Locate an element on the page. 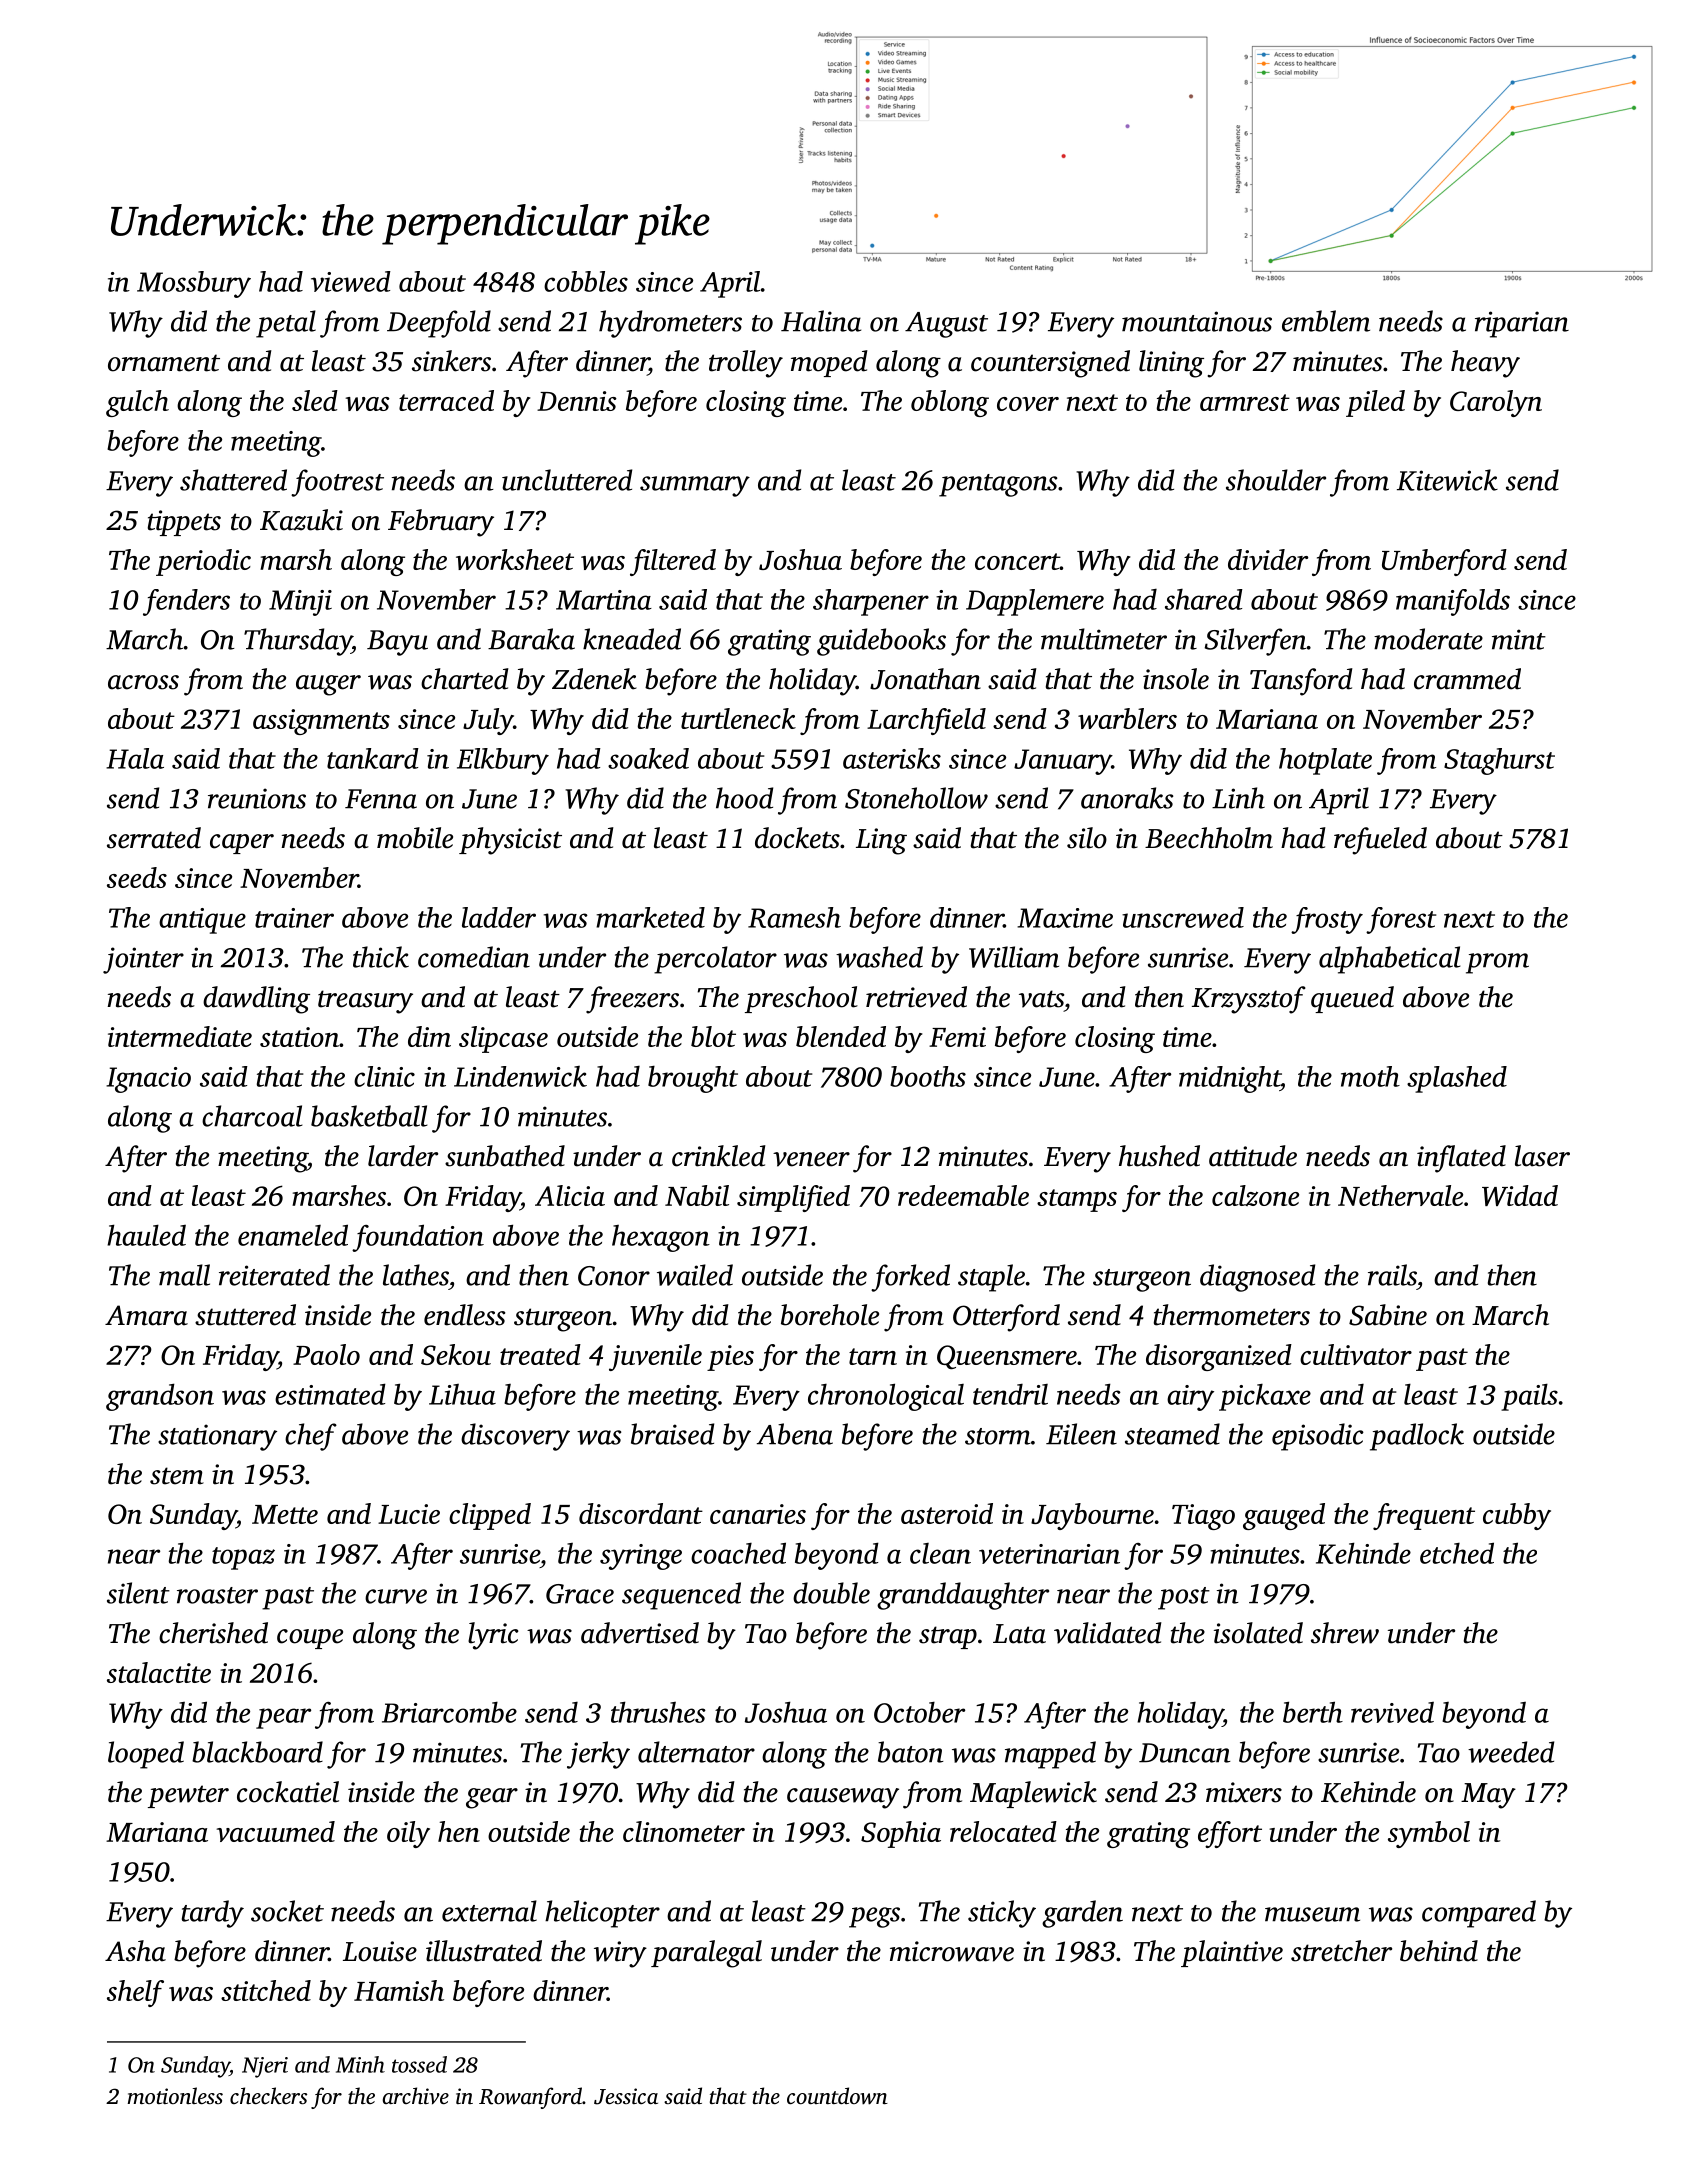 The height and width of the page is (2178, 1683). shared is located at coordinates (1204, 599).
